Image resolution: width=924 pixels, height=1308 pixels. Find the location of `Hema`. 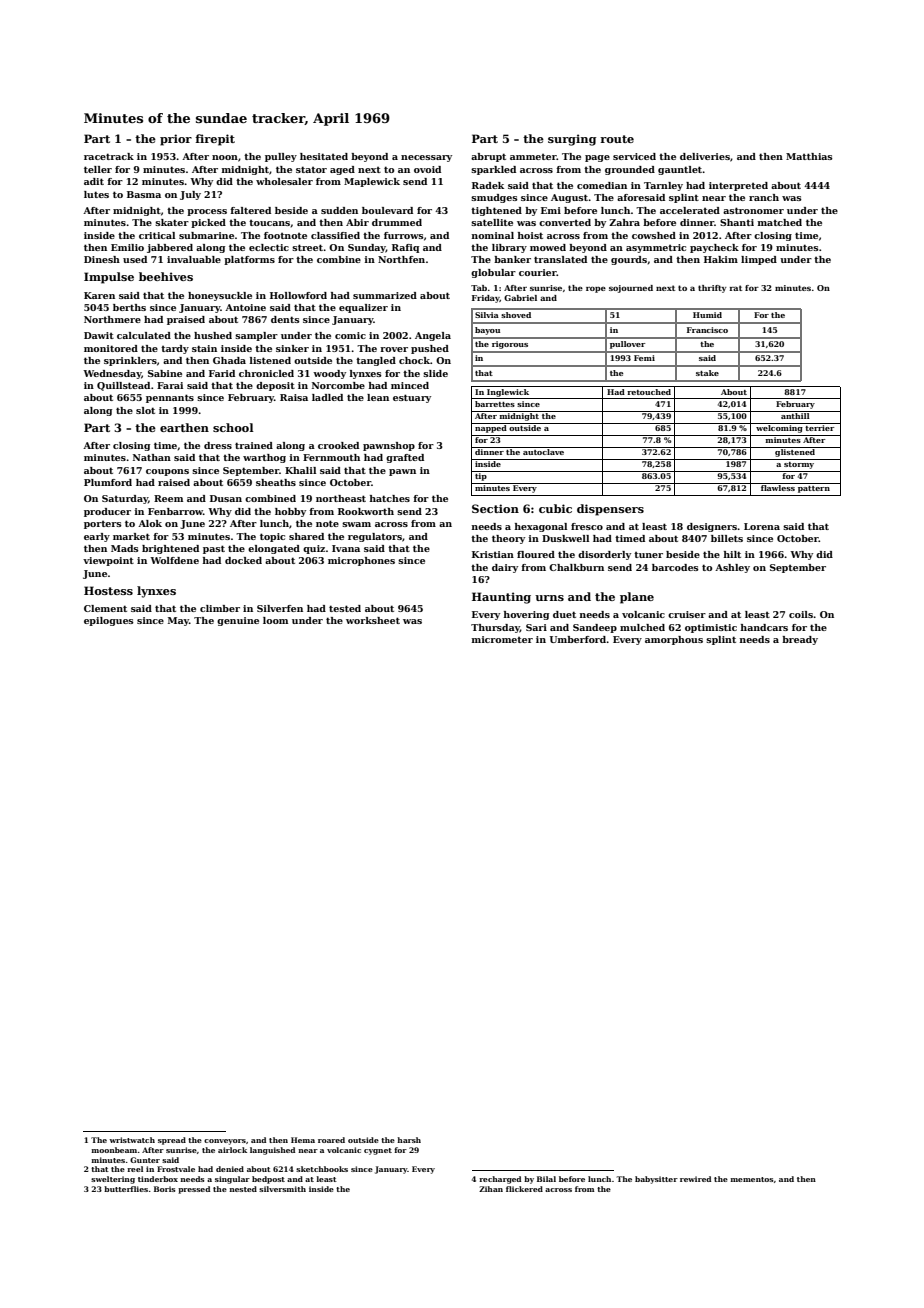

Hema is located at coordinates (303, 1140).
